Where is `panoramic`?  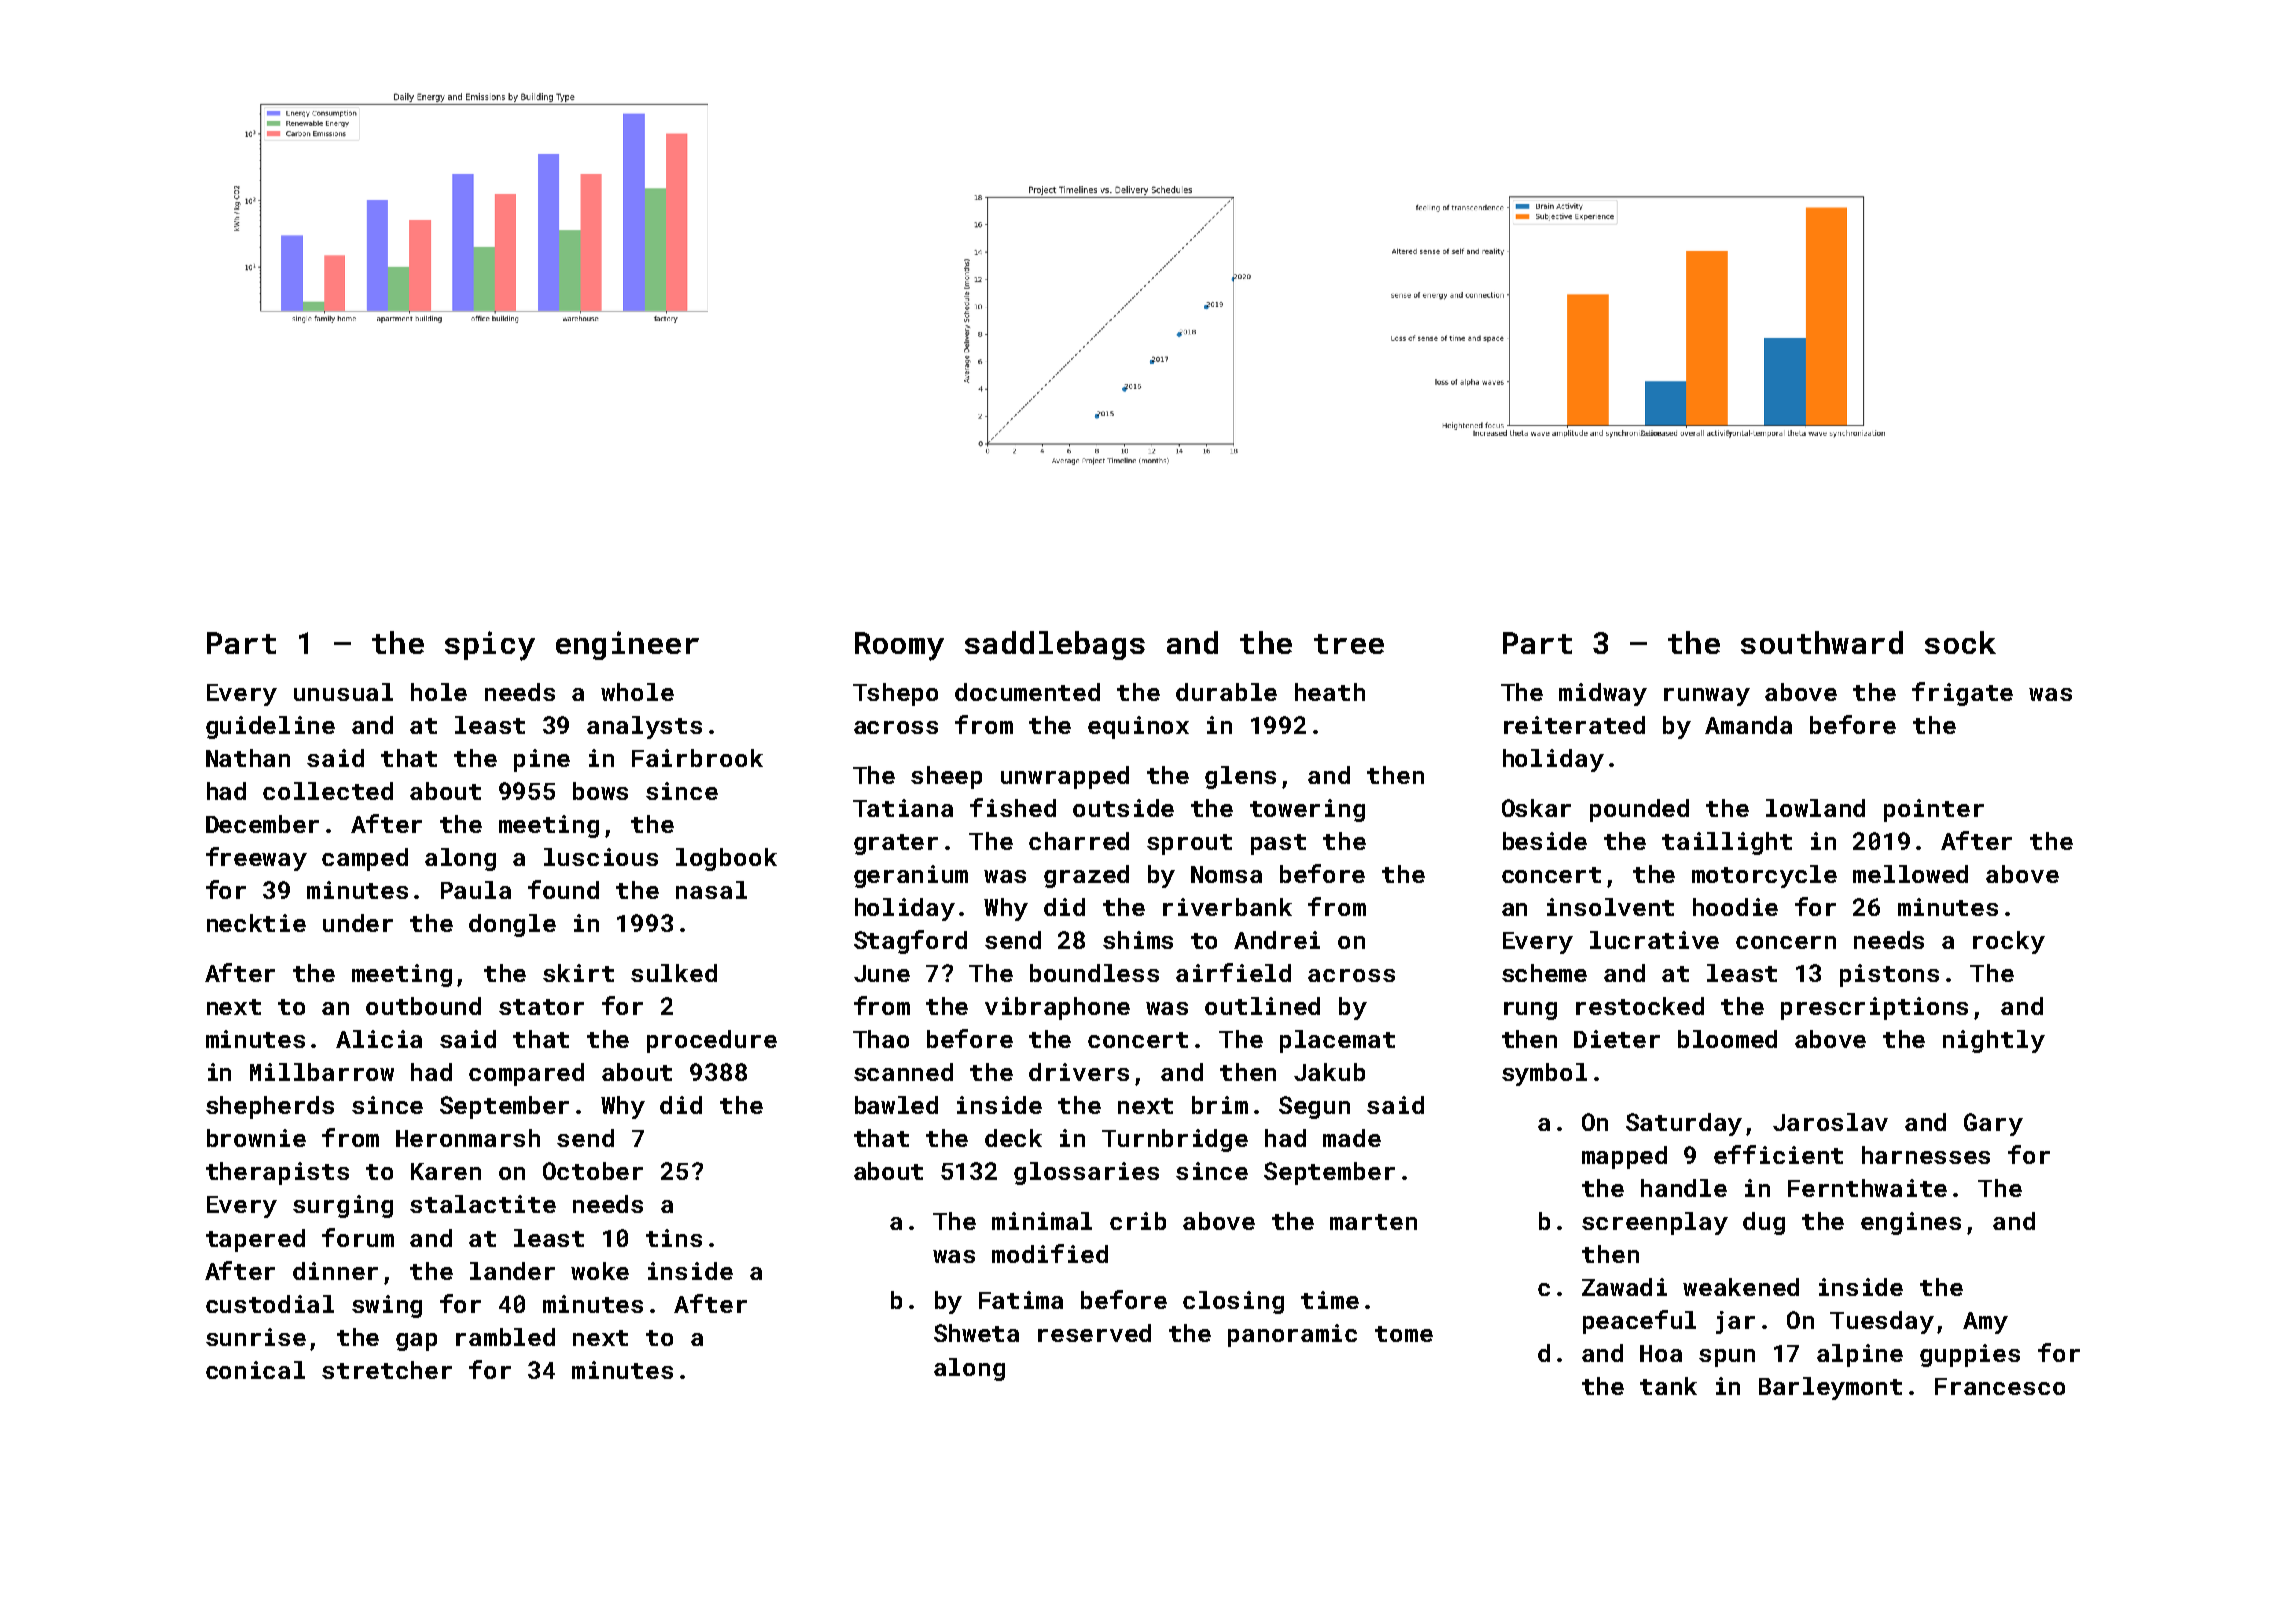 panoramic is located at coordinates (1292, 1335).
